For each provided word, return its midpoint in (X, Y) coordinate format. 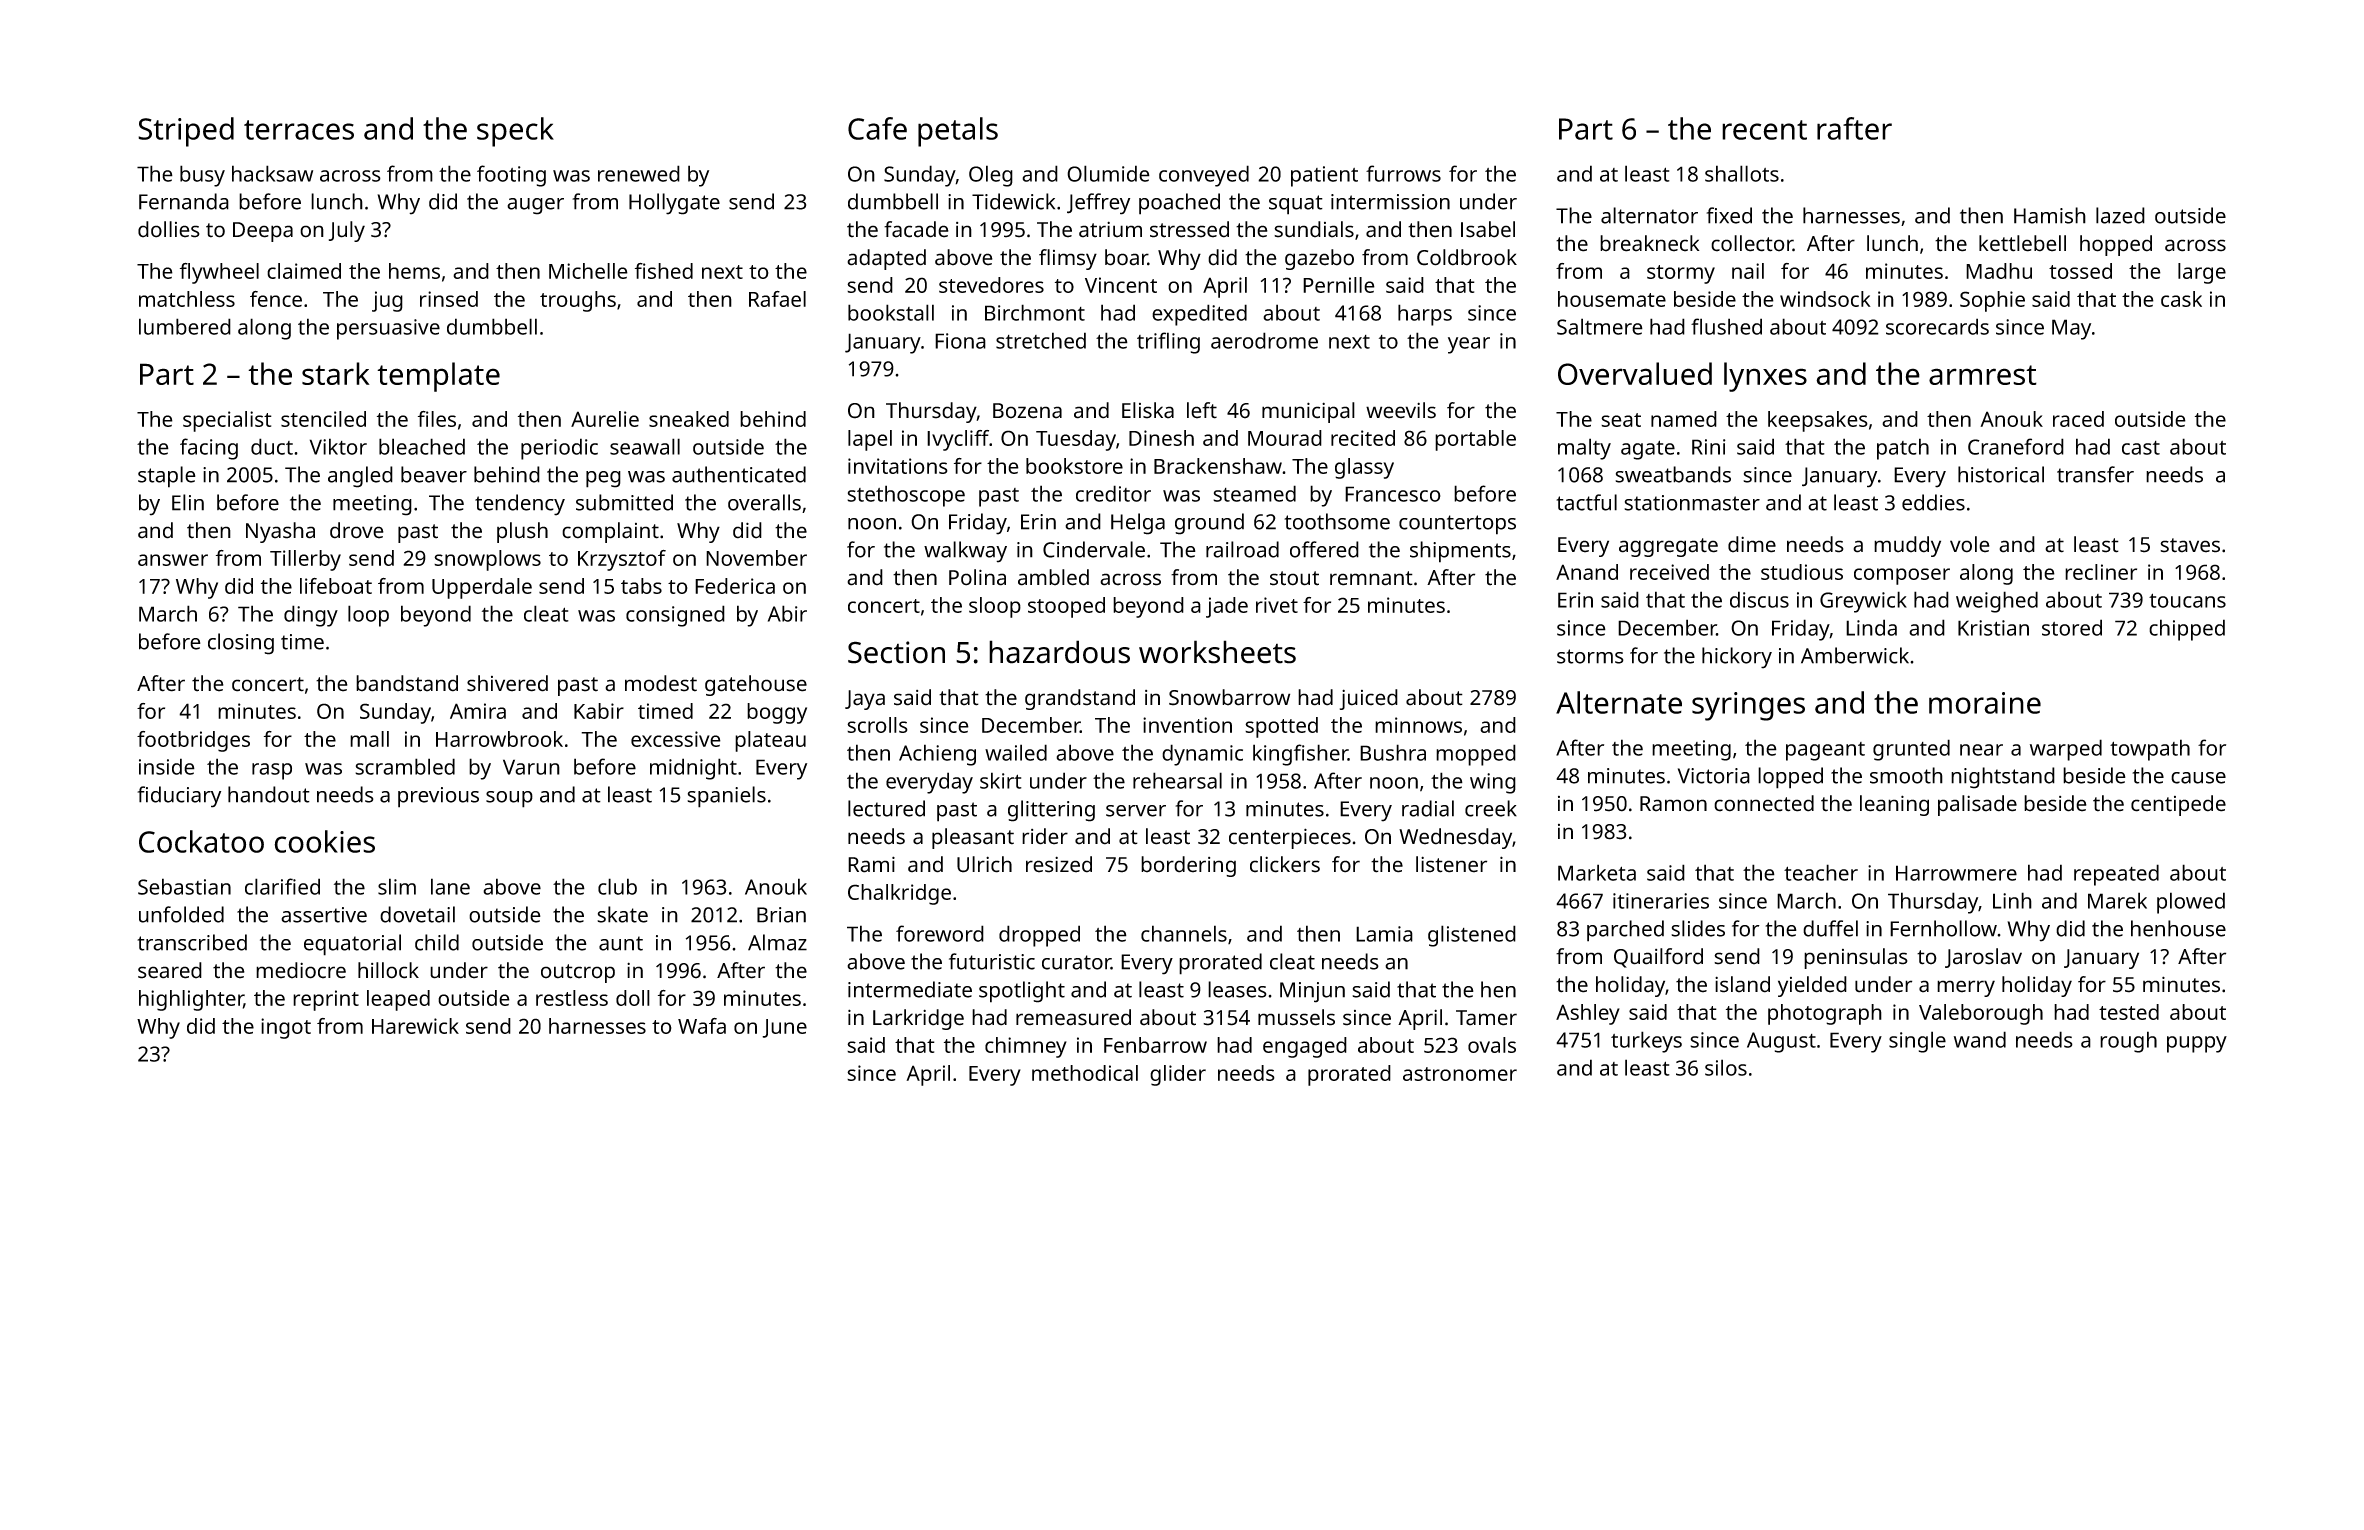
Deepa (263, 232)
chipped (2187, 630)
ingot (286, 1028)
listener (1451, 864)
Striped (186, 132)
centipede (2178, 805)
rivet (1277, 605)
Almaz (777, 942)
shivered (507, 683)
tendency (520, 505)
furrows (1403, 173)
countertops (1457, 525)
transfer (2095, 474)
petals (958, 132)
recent (1764, 130)
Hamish (2050, 215)
